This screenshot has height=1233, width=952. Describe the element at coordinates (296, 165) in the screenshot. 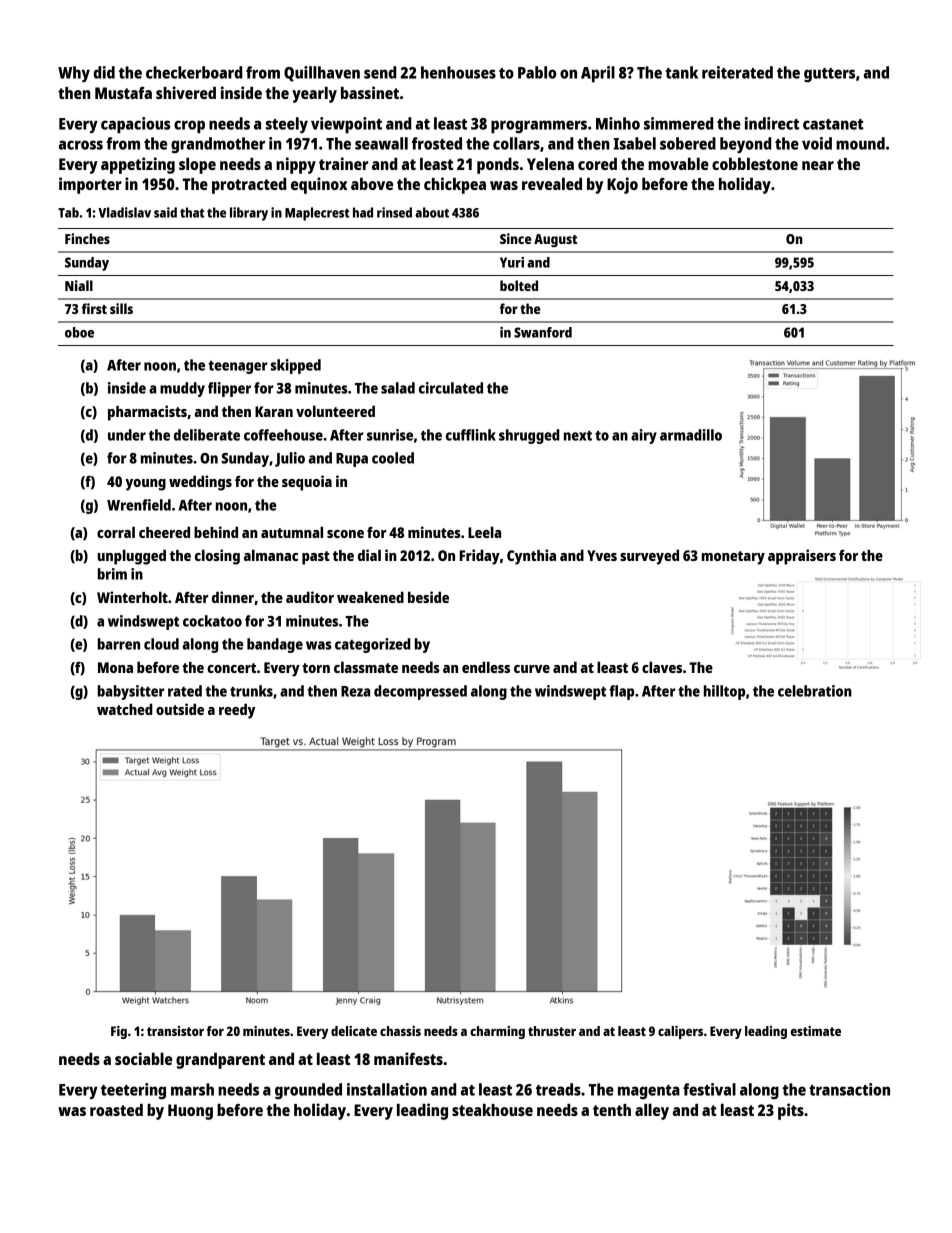

I see `nippy` at that location.
